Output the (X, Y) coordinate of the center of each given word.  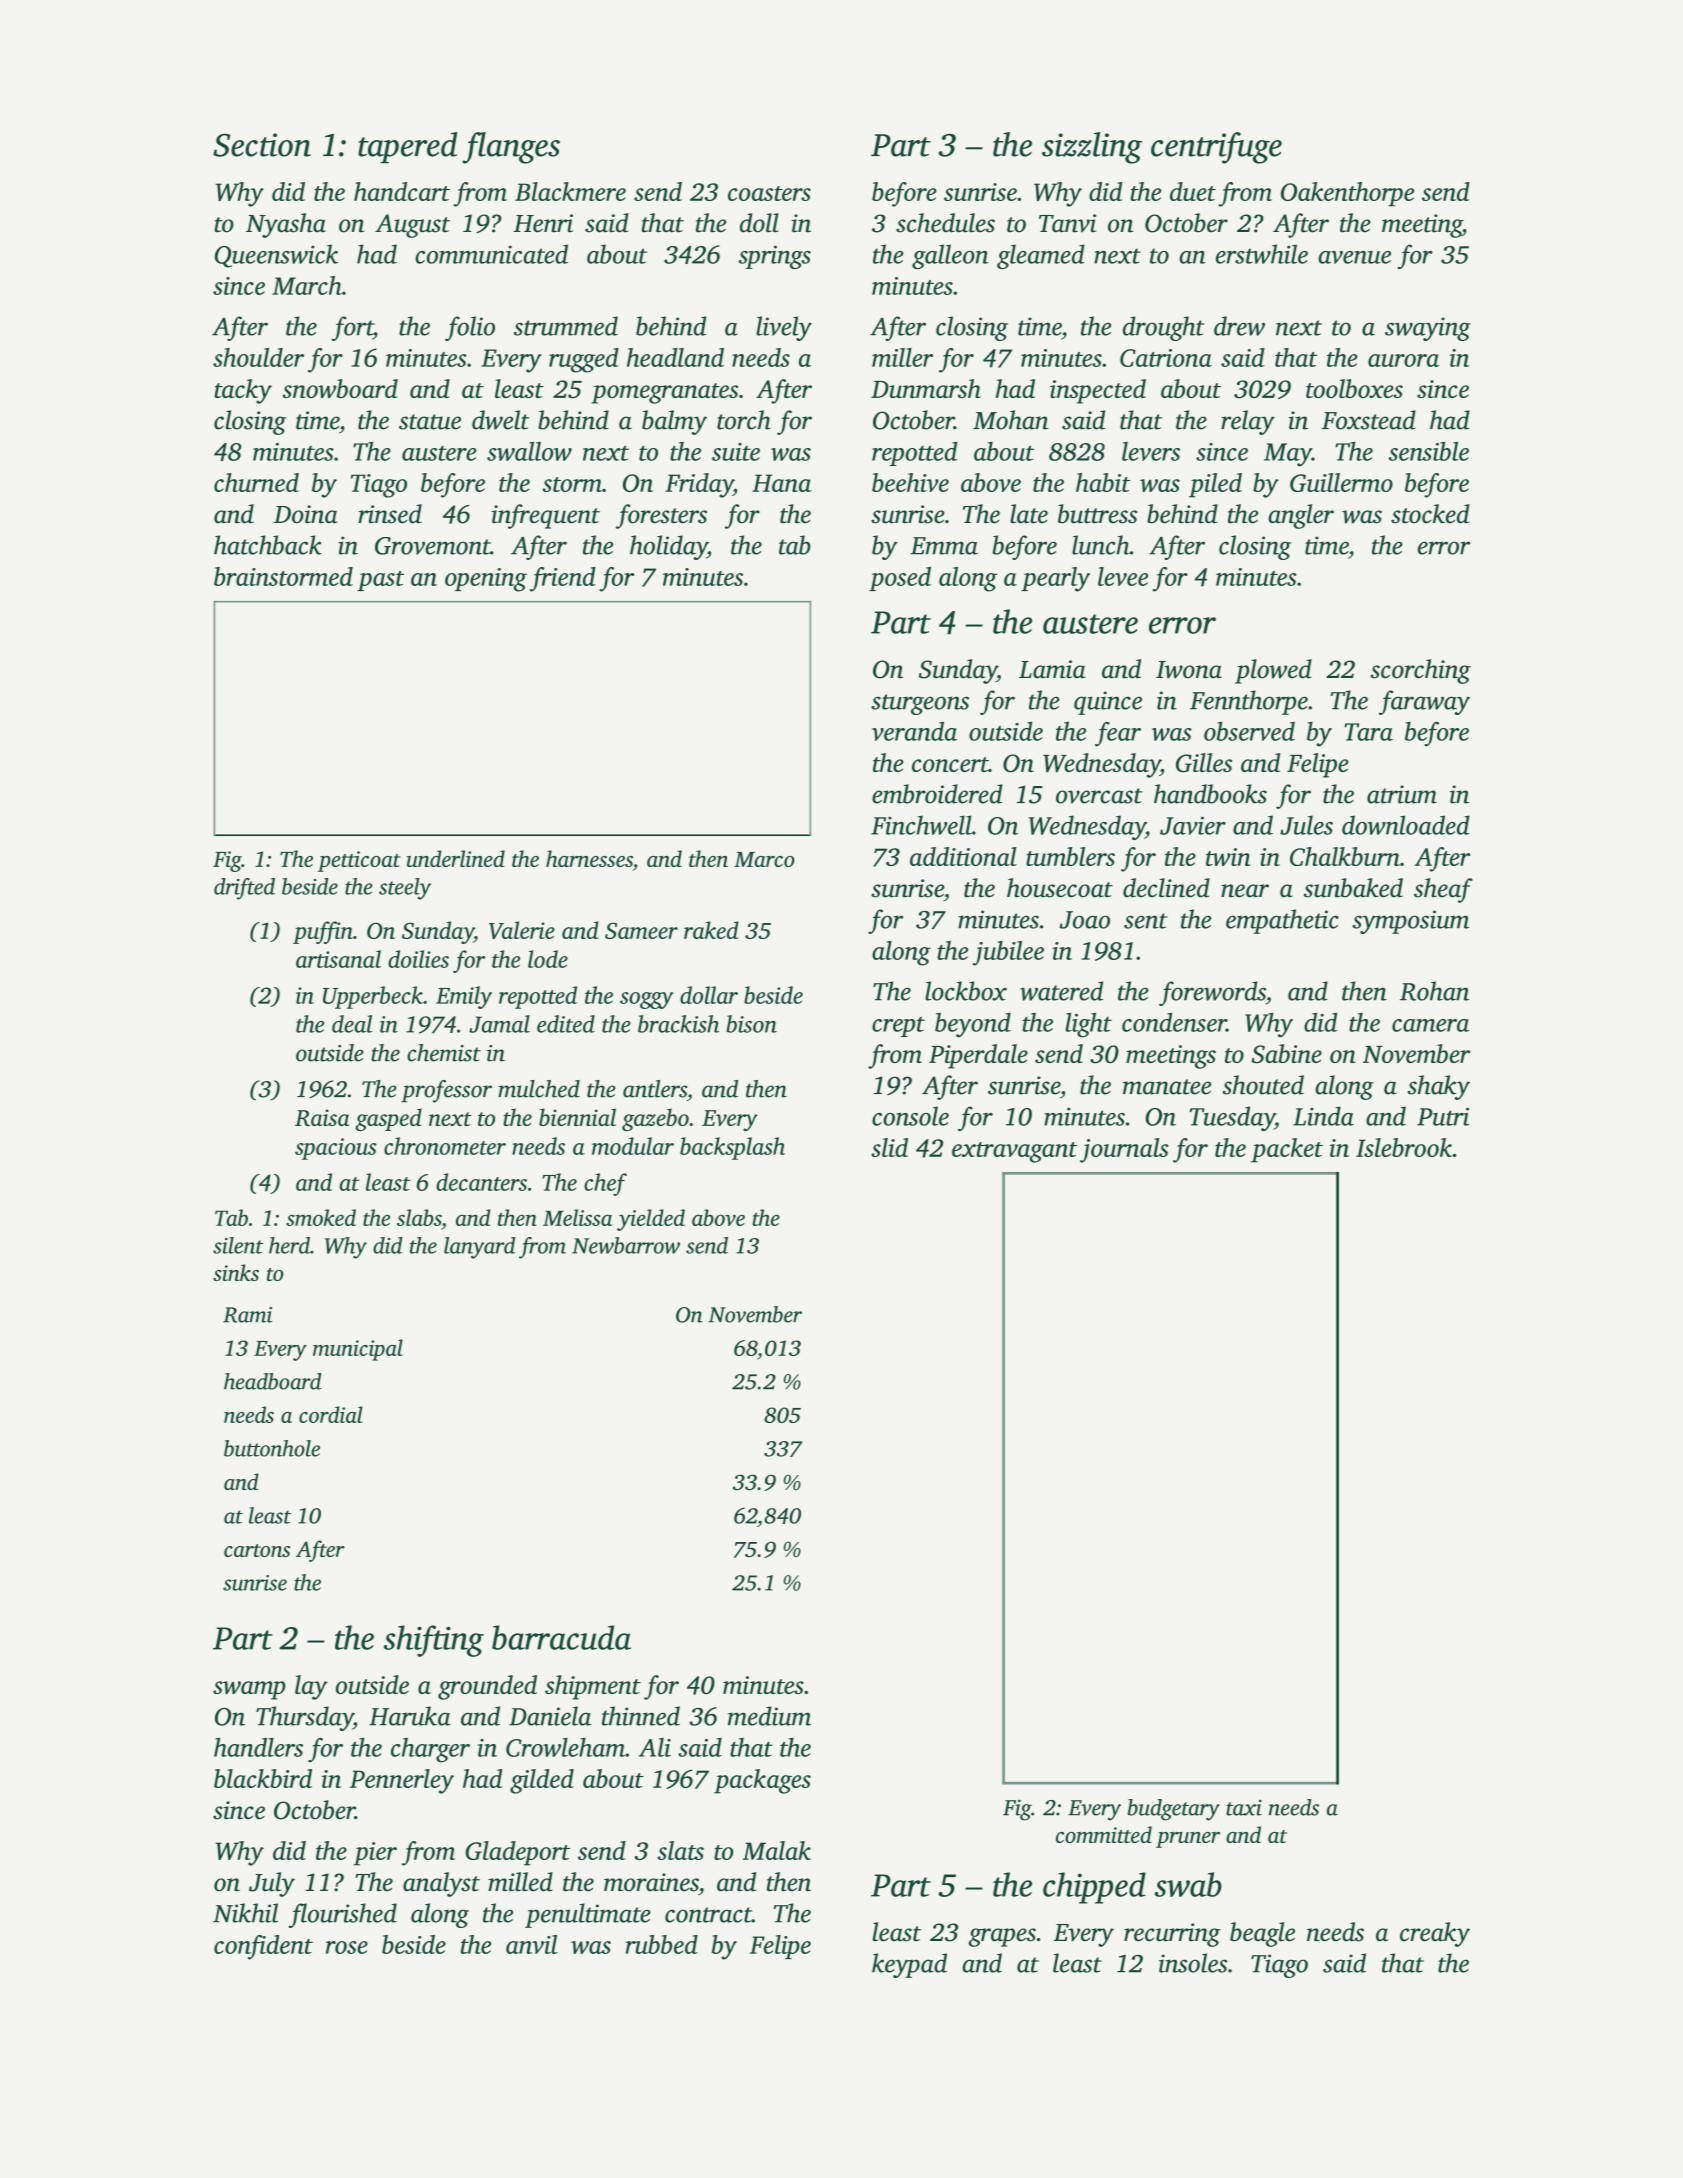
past (380, 581)
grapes (1002, 1937)
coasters (769, 193)
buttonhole (272, 1448)
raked (711, 930)
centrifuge (1216, 148)
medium (769, 1716)
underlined (456, 858)
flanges (511, 148)
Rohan (1434, 991)
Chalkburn (1345, 856)
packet (1287, 1150)
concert (950, 764)
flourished (343, 1915)
